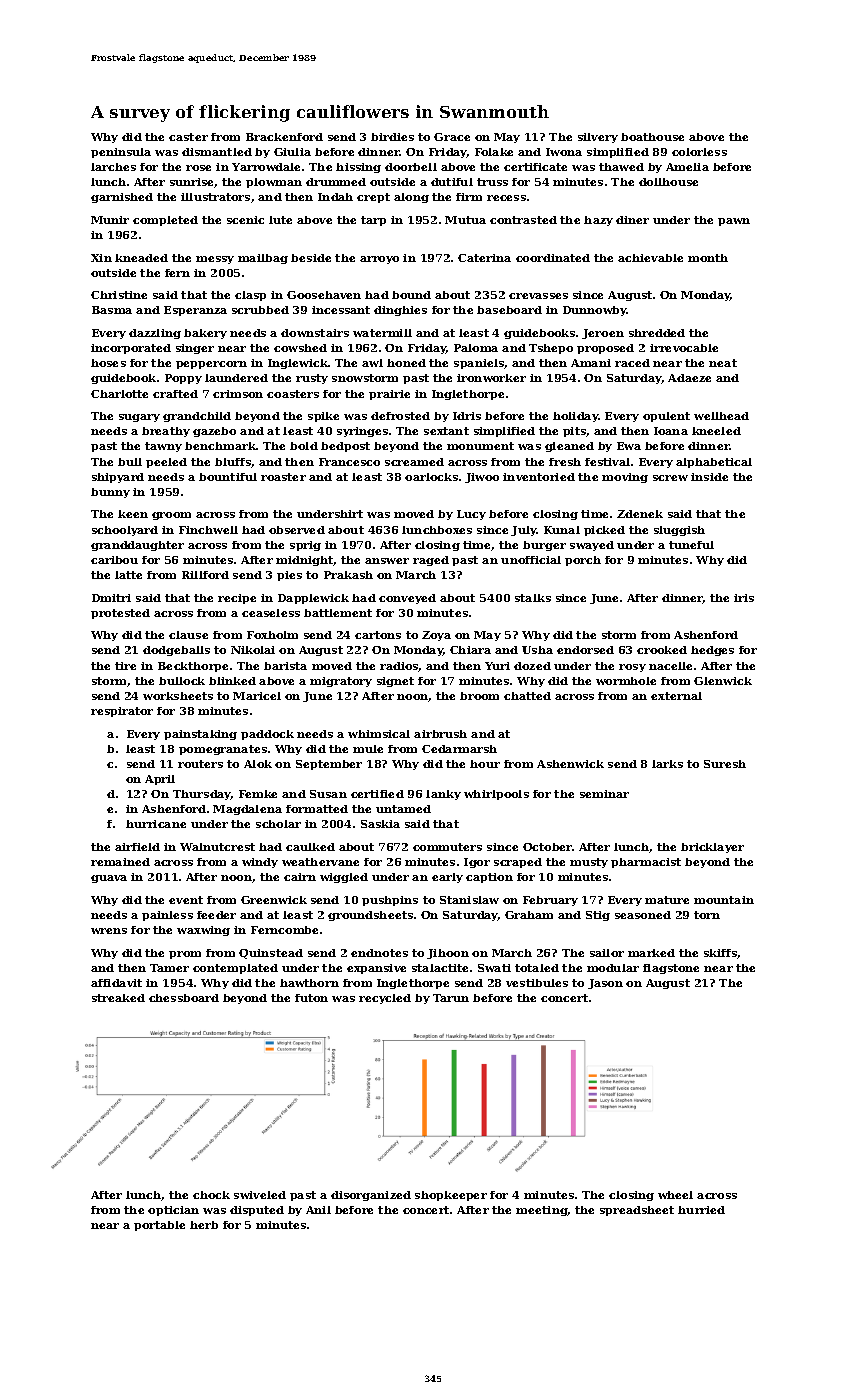 Image resolution: width=849 pixels, height=1400 pixels. What do you see at coordinates (629, 446) in the screenshot?
I see `Ewa` at bounding box center [629, 446].
